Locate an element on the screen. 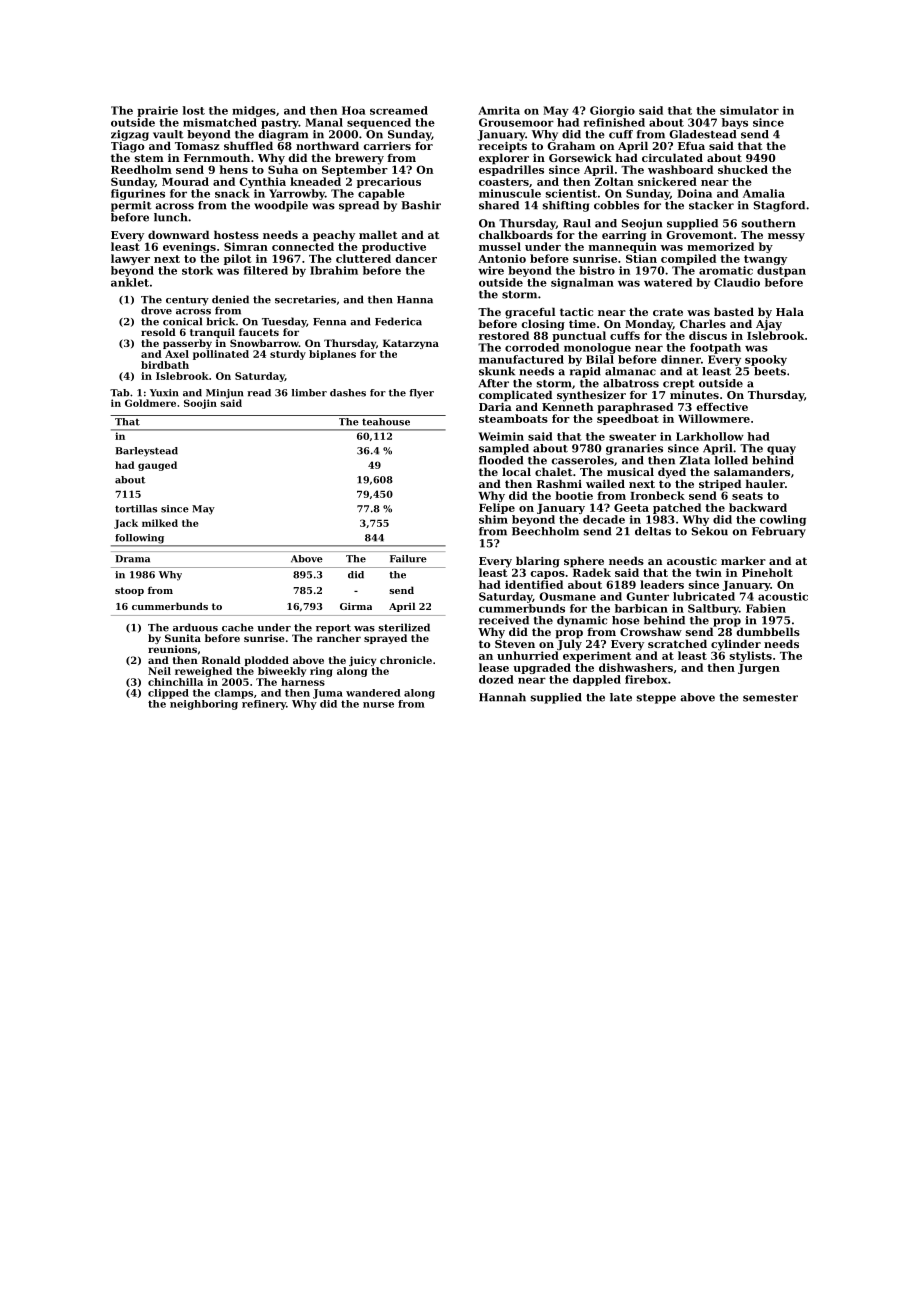  Goldmere is located at coordinates (150, 403).
